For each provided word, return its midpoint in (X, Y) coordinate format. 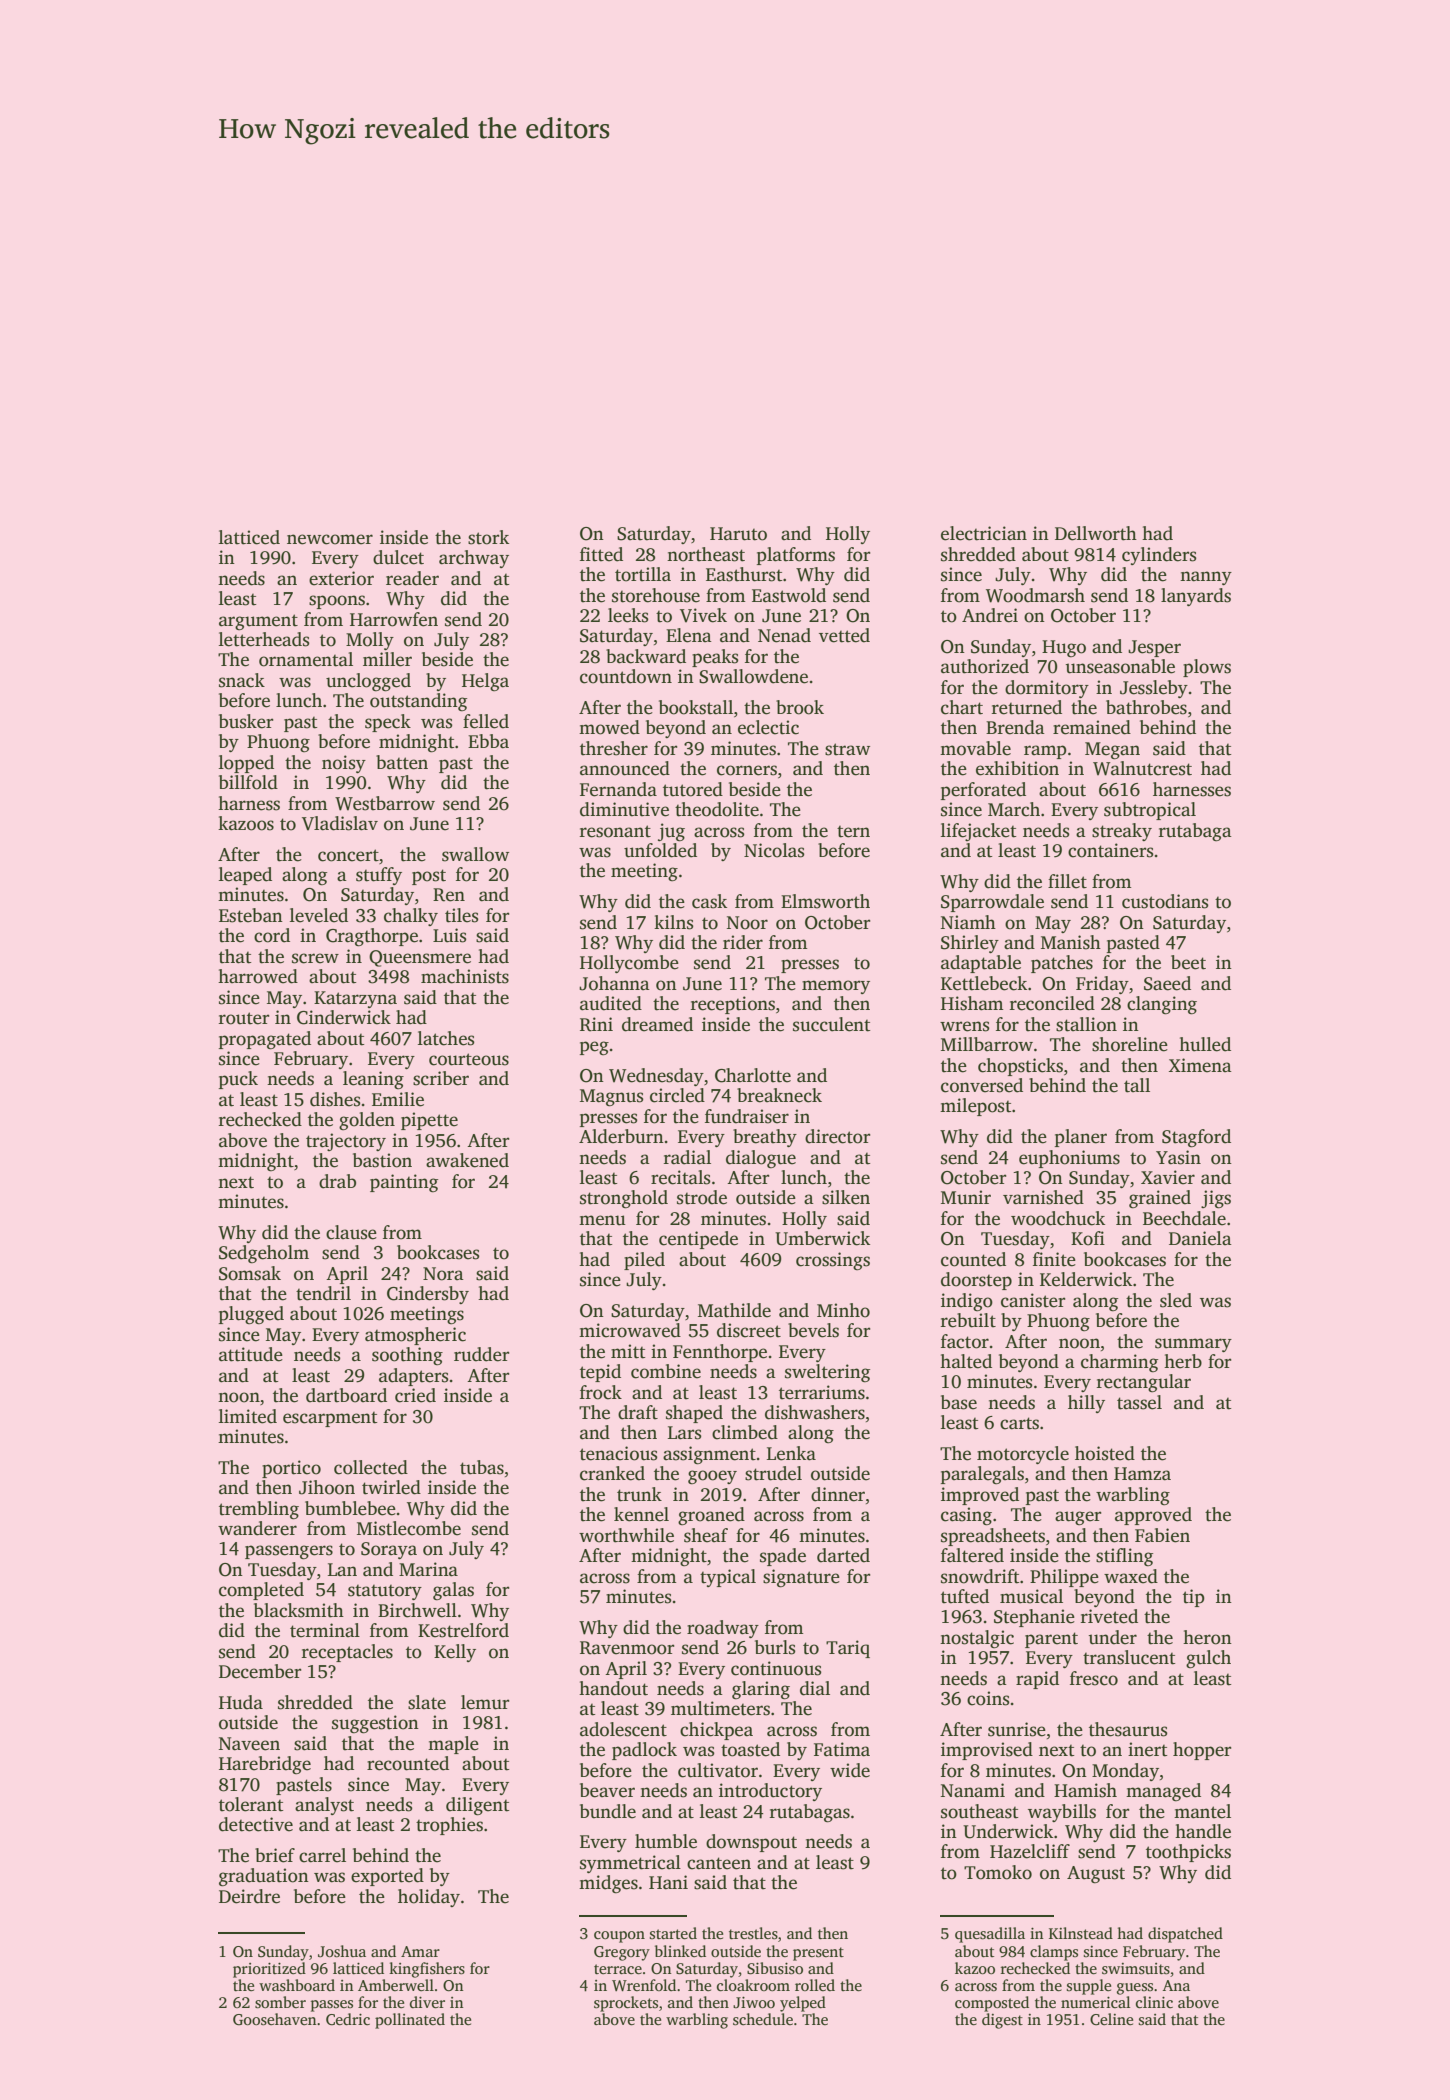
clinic (1154, 2002)
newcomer (330, 539)
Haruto (738, 534)
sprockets (626, 2004)
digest (1002, 2021)
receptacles (347, 1653)
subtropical (1150, 811)
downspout (751, 1843)
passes (332, 2006)
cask (709, 901)
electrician (984, 533)
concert (348, 855)
